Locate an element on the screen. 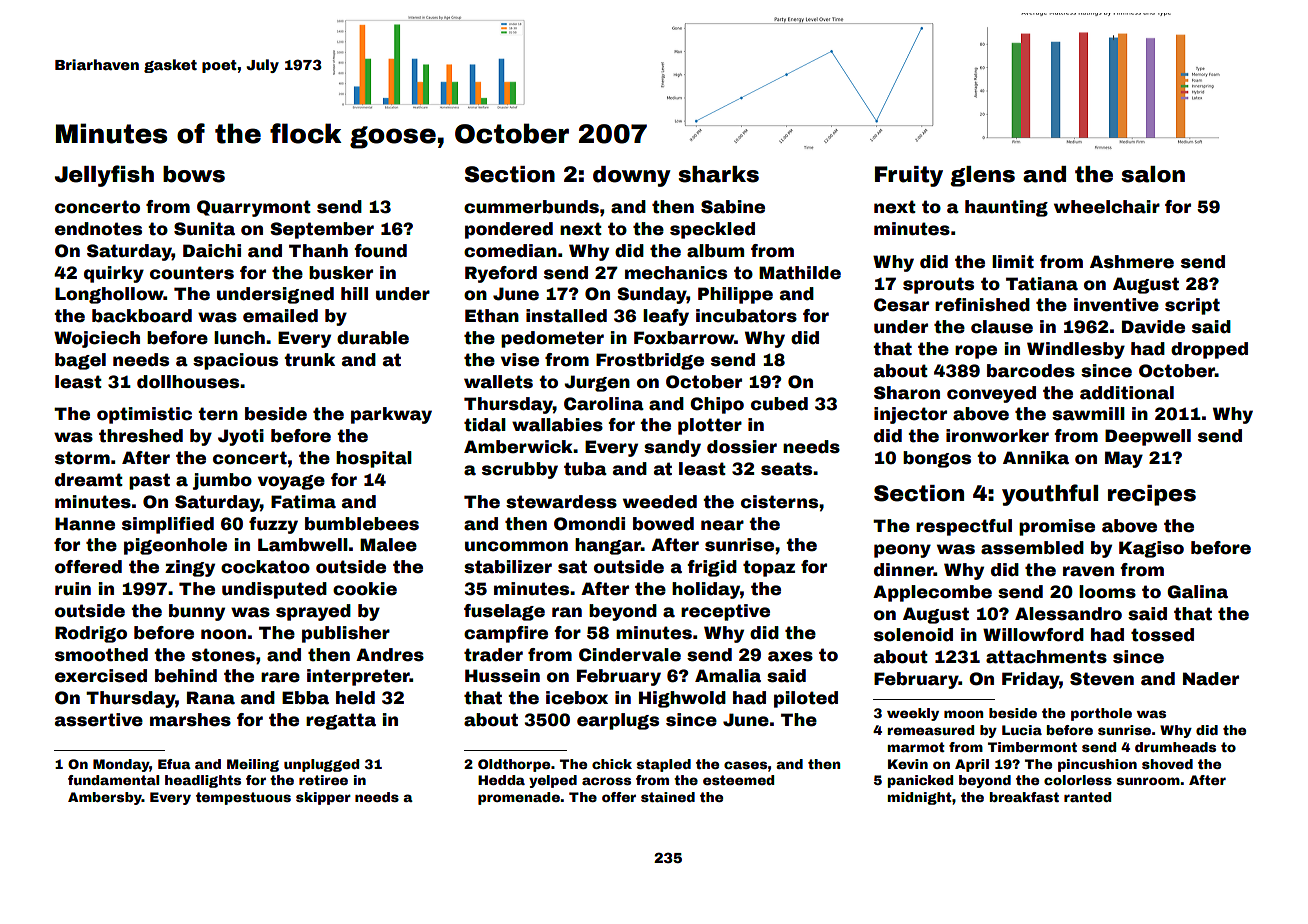 The height and width of the screenshot is (924, 1308). additional is located at coordinates (1127, 393).
